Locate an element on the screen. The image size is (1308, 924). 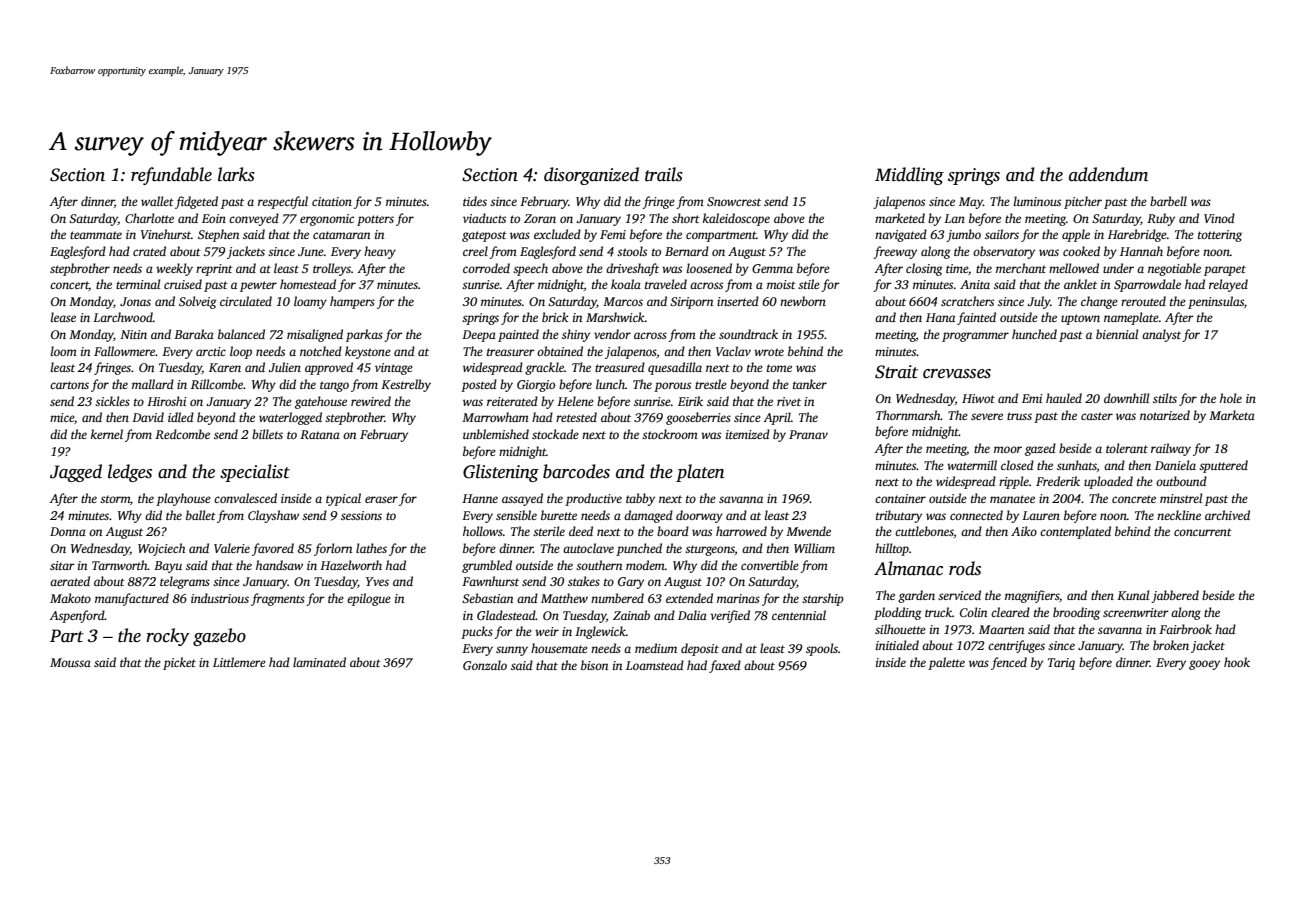
uploaded is located at coordinates (1108, 482).
